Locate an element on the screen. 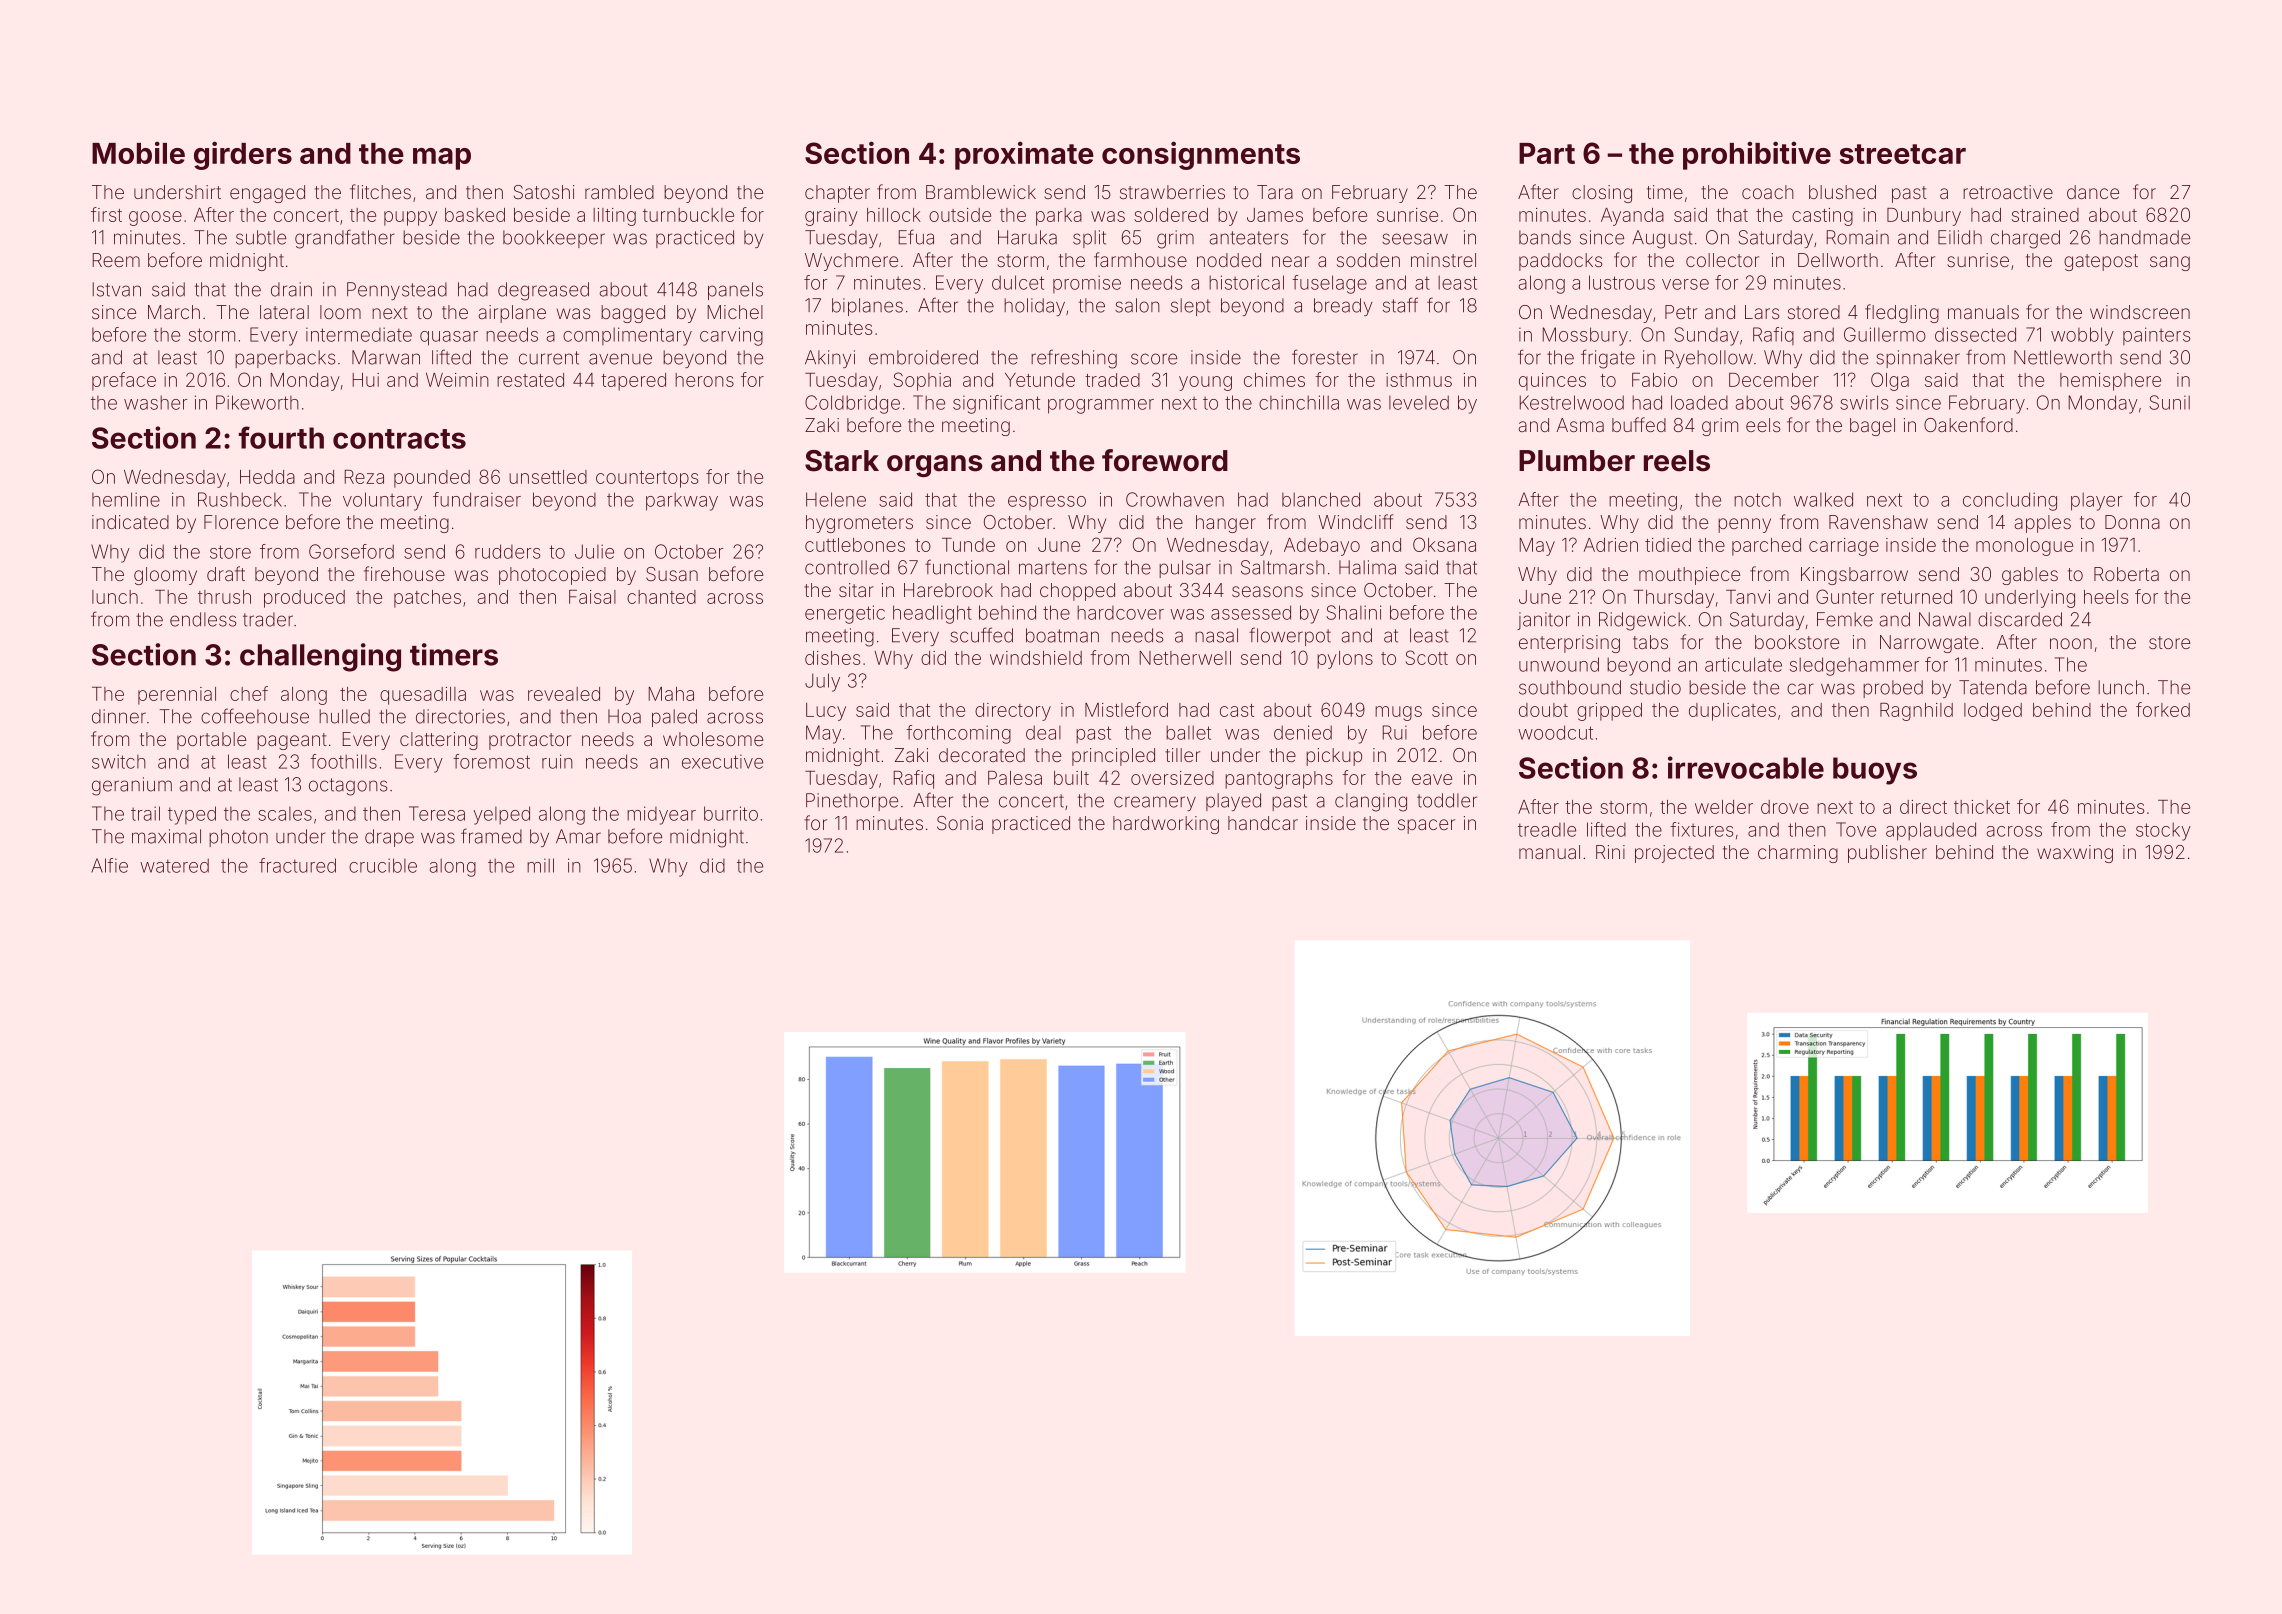 The height and width of the screenshot is (1614, 2282). sang is located at coordinates (2170, 263).
